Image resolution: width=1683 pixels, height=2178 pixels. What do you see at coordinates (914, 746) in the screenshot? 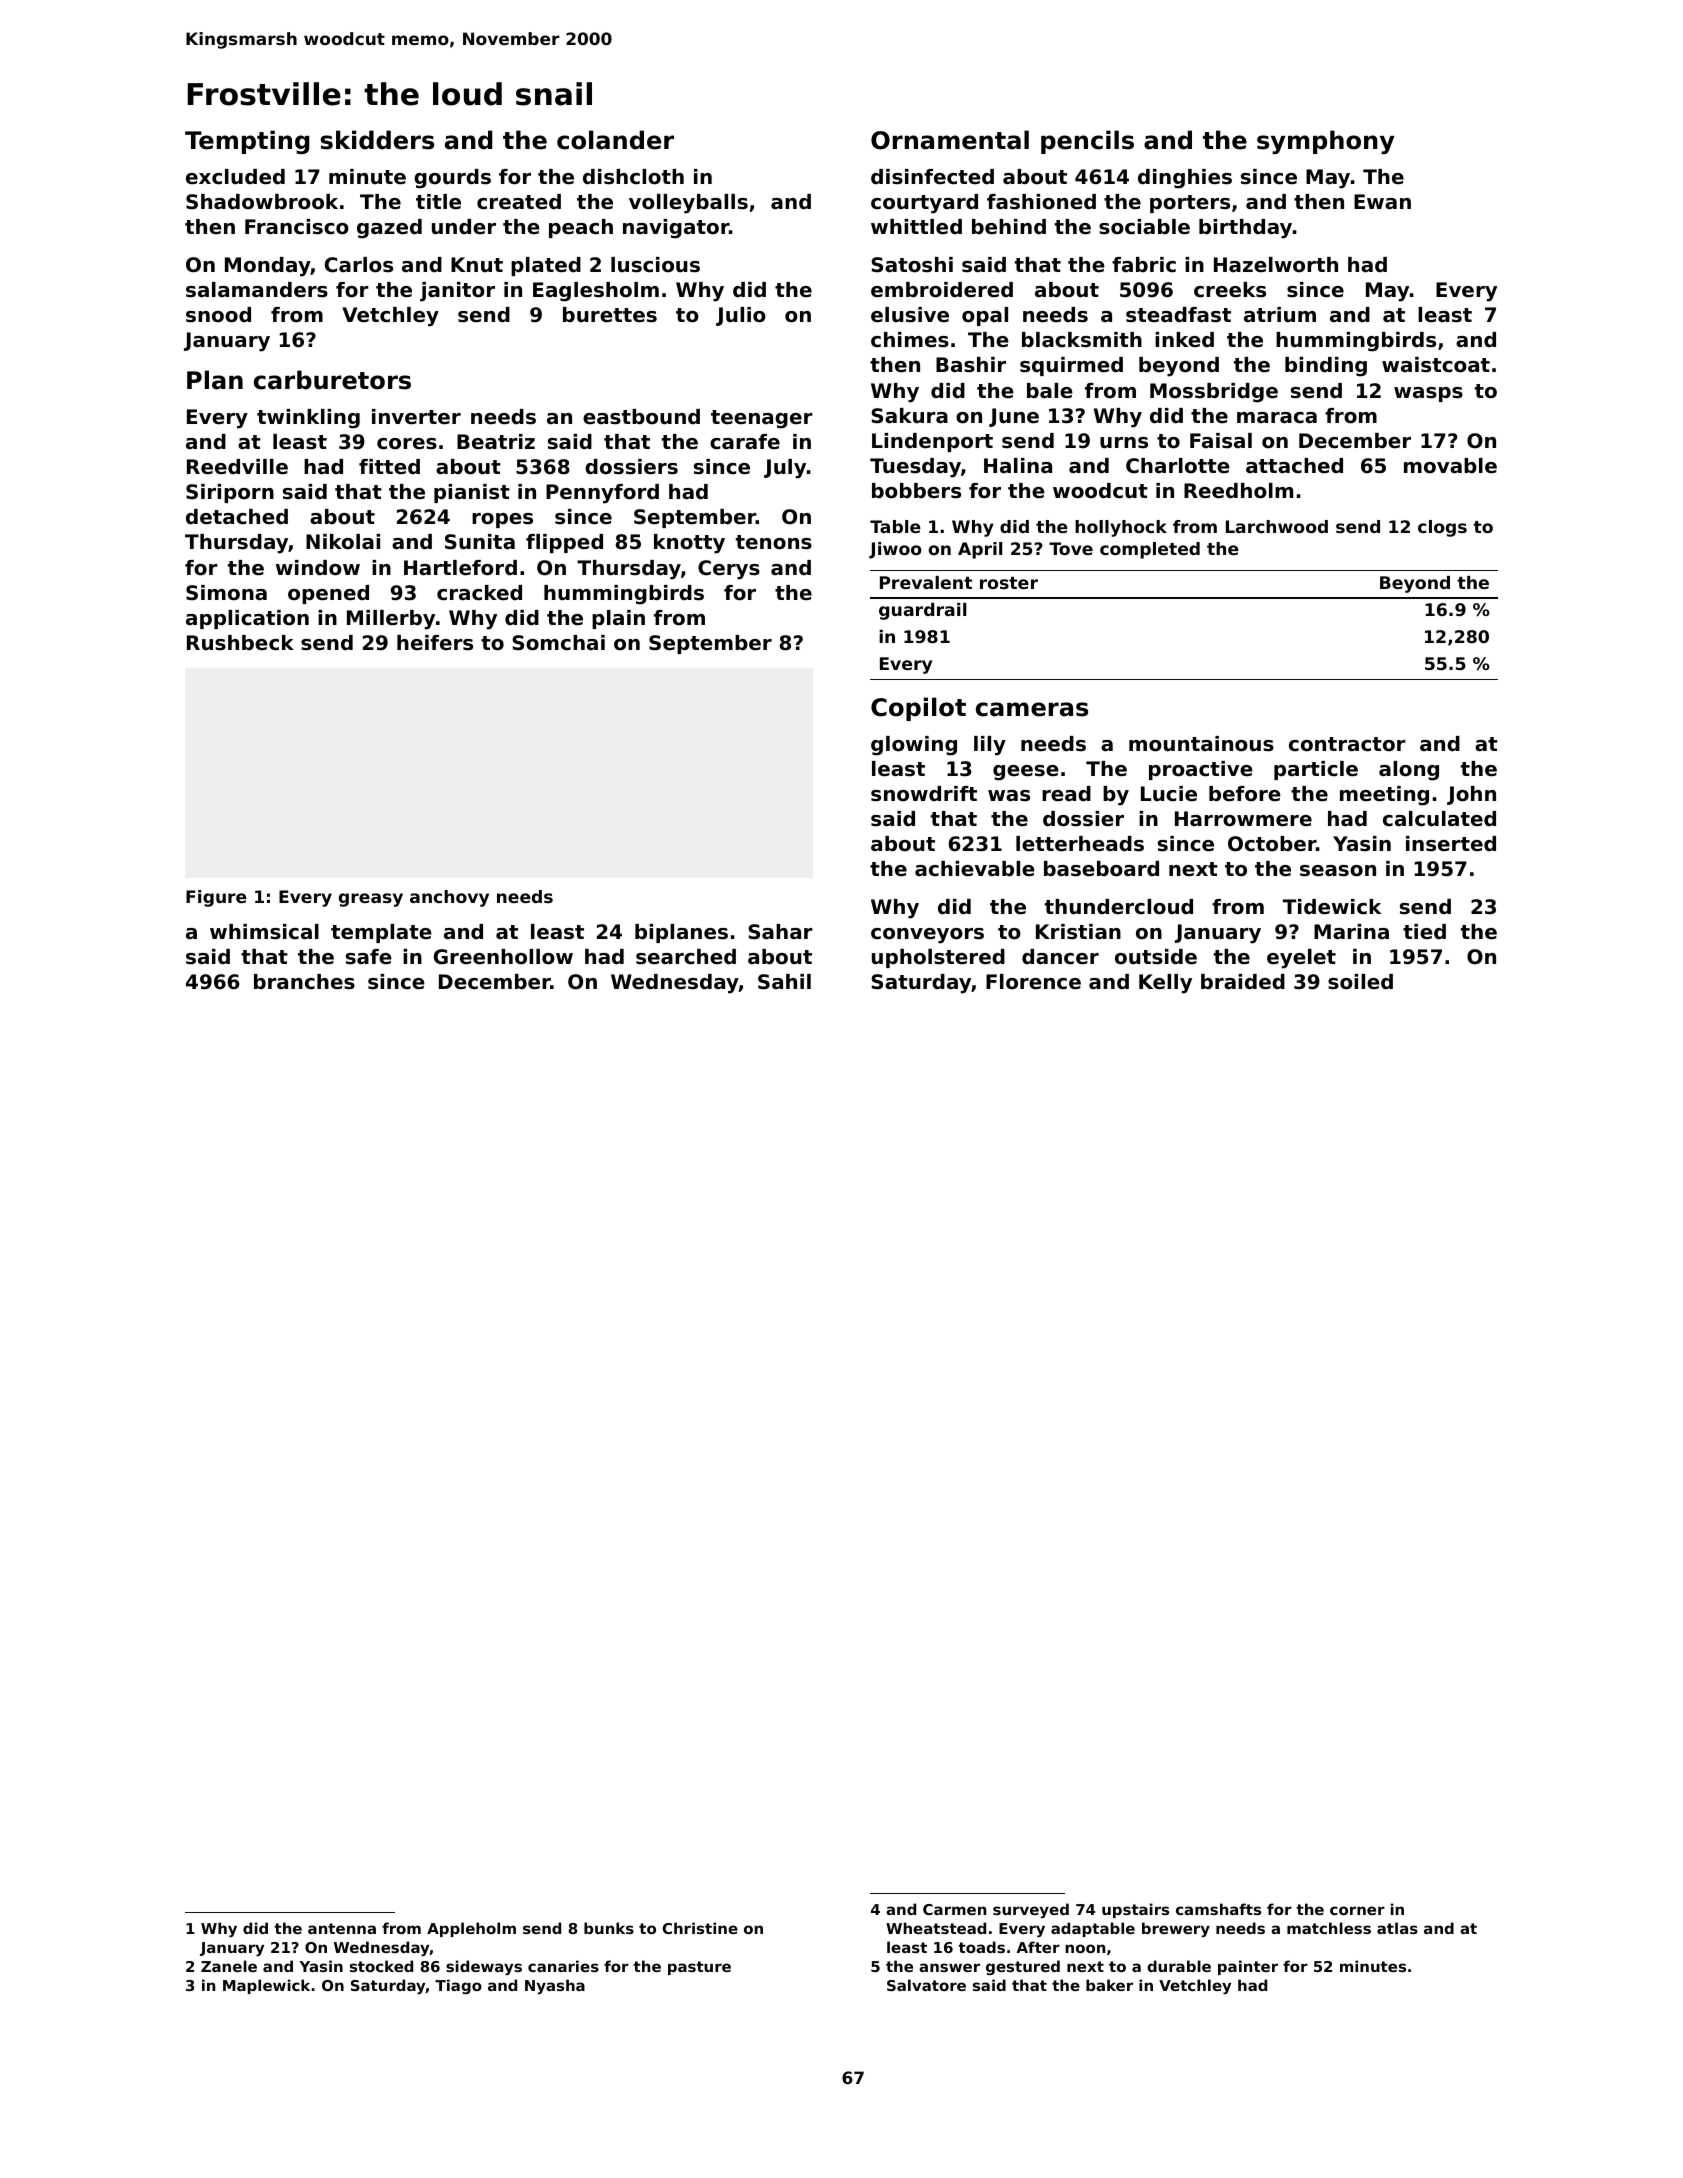
I see `glowing` at bounding box center [914, 746].
